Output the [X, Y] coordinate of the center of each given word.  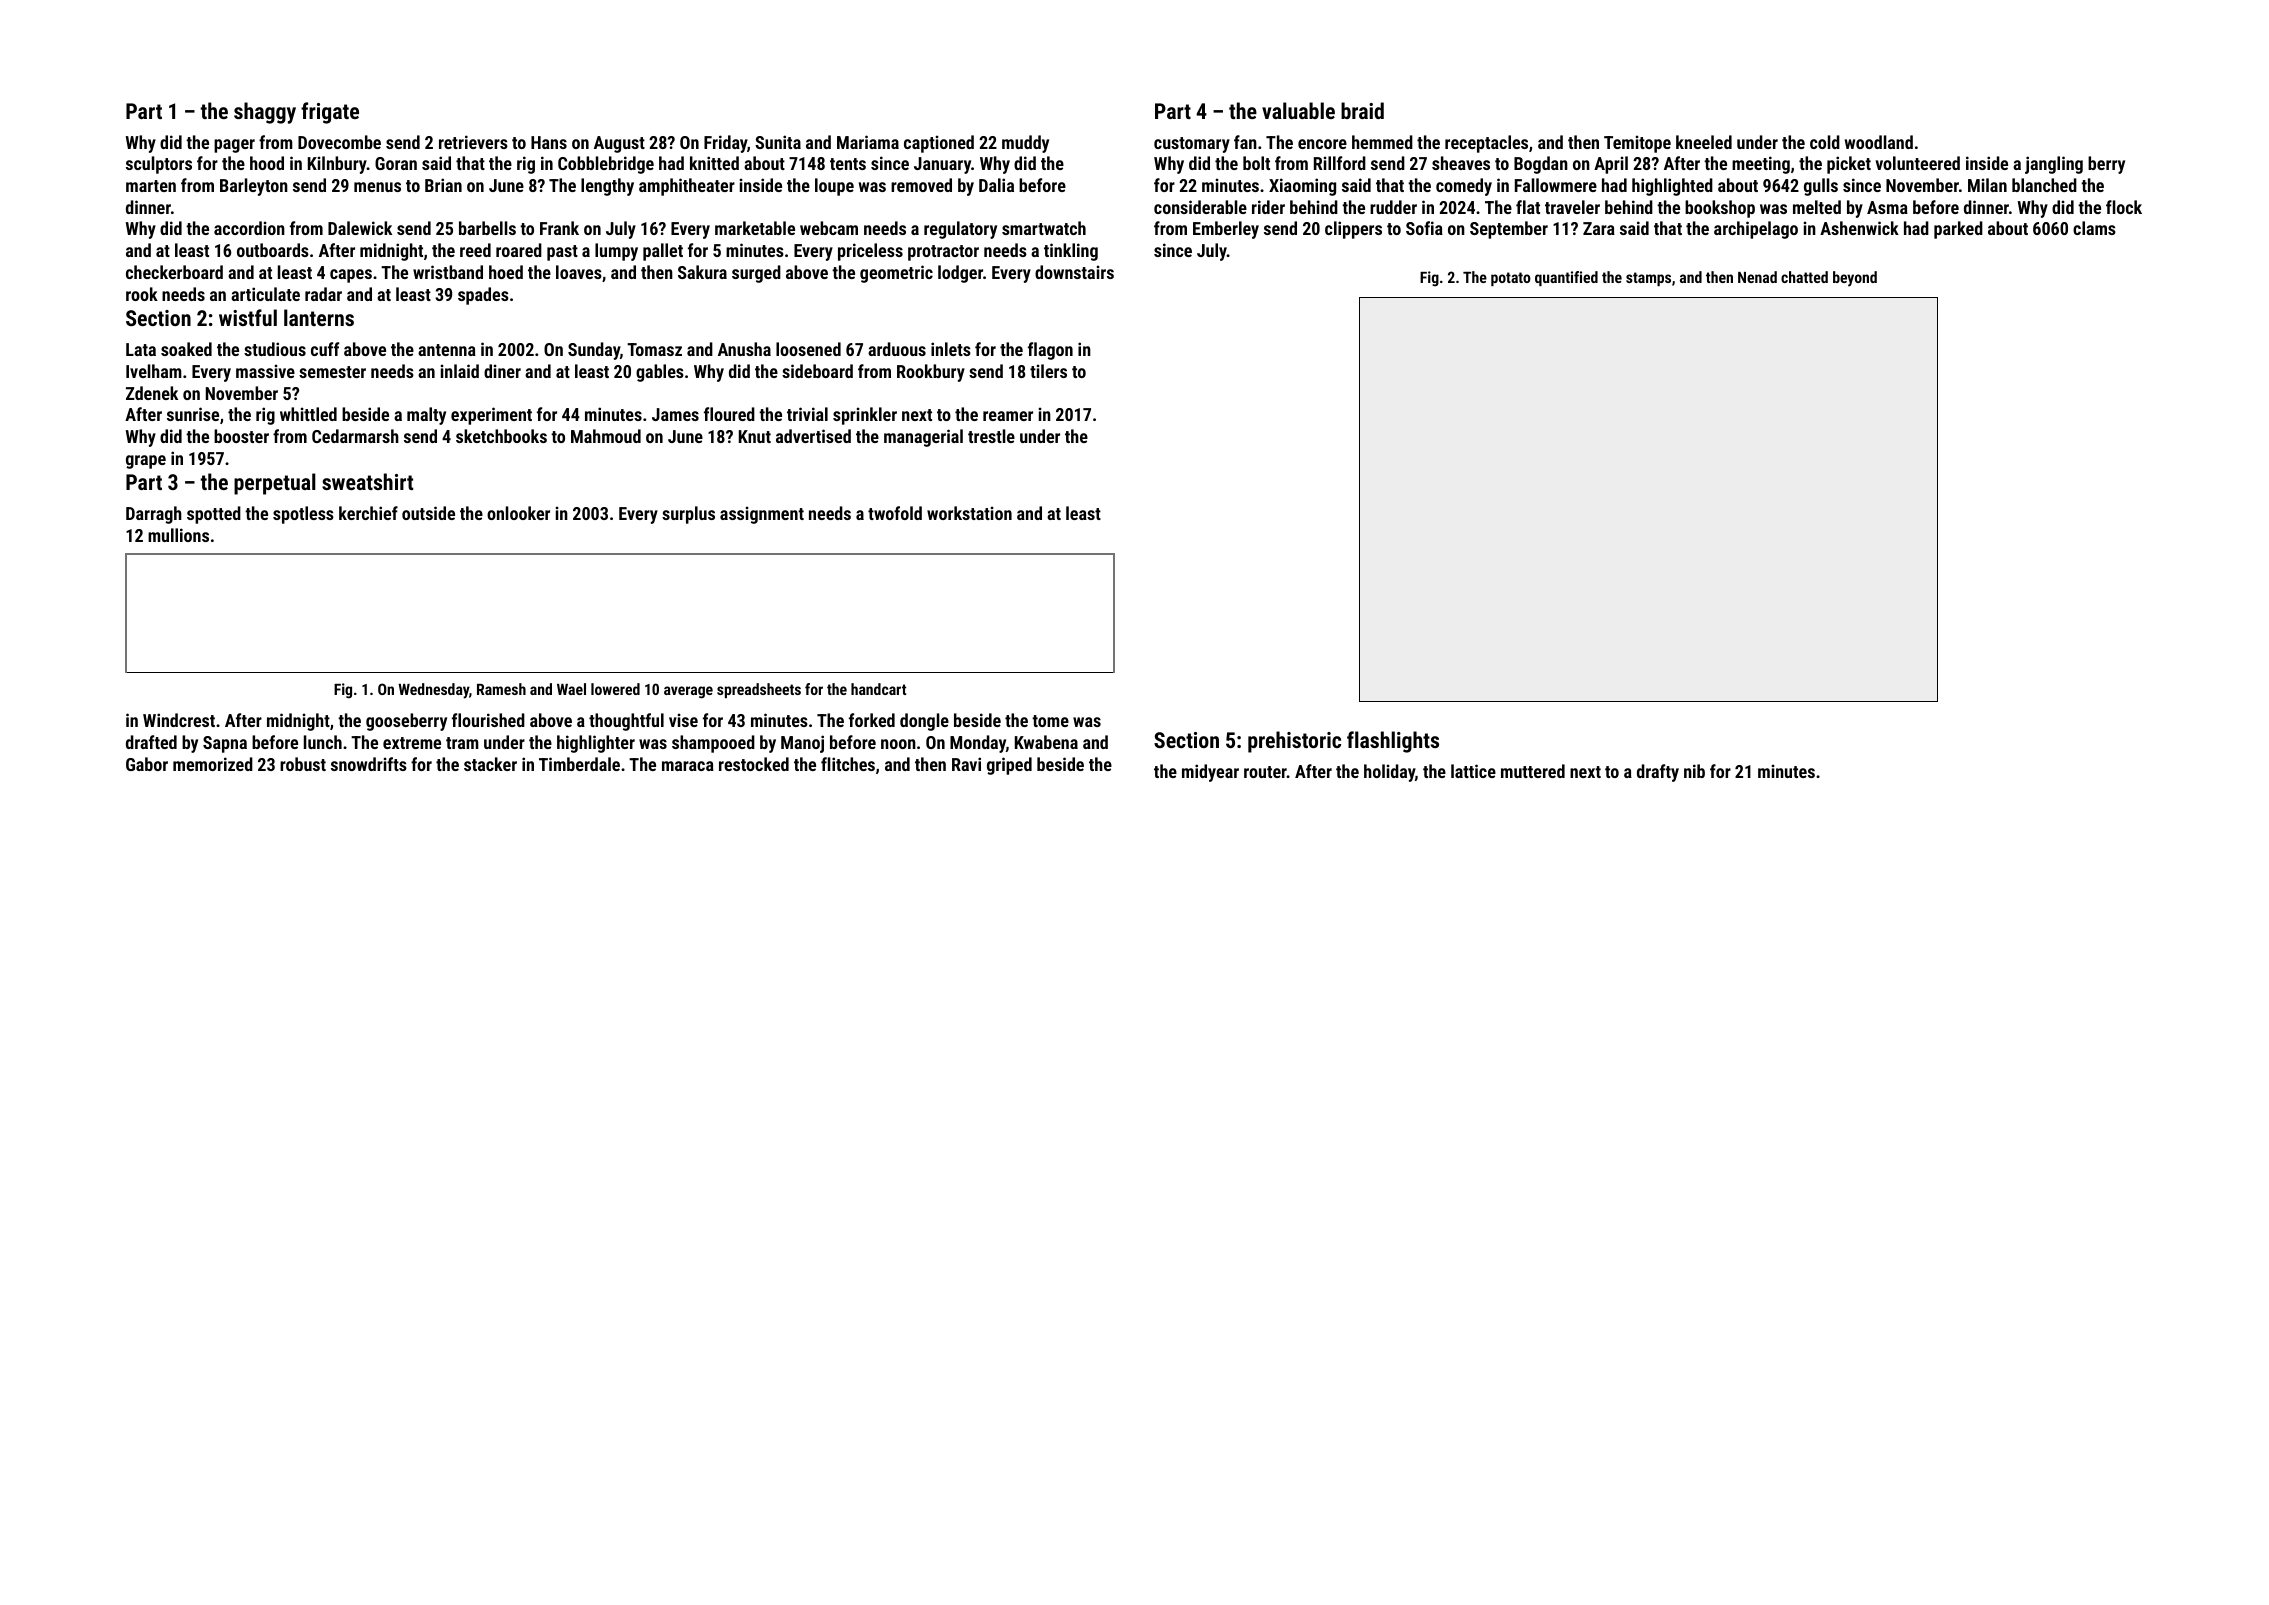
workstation [969, 513]
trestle [991, 436]
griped [1009, 766]
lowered [615, 689]
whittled [308, 414]
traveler [1572, 207]
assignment [762, 515]
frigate [330, 113]
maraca [688, 766]
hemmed [1382, 142]
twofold [895, 513]
